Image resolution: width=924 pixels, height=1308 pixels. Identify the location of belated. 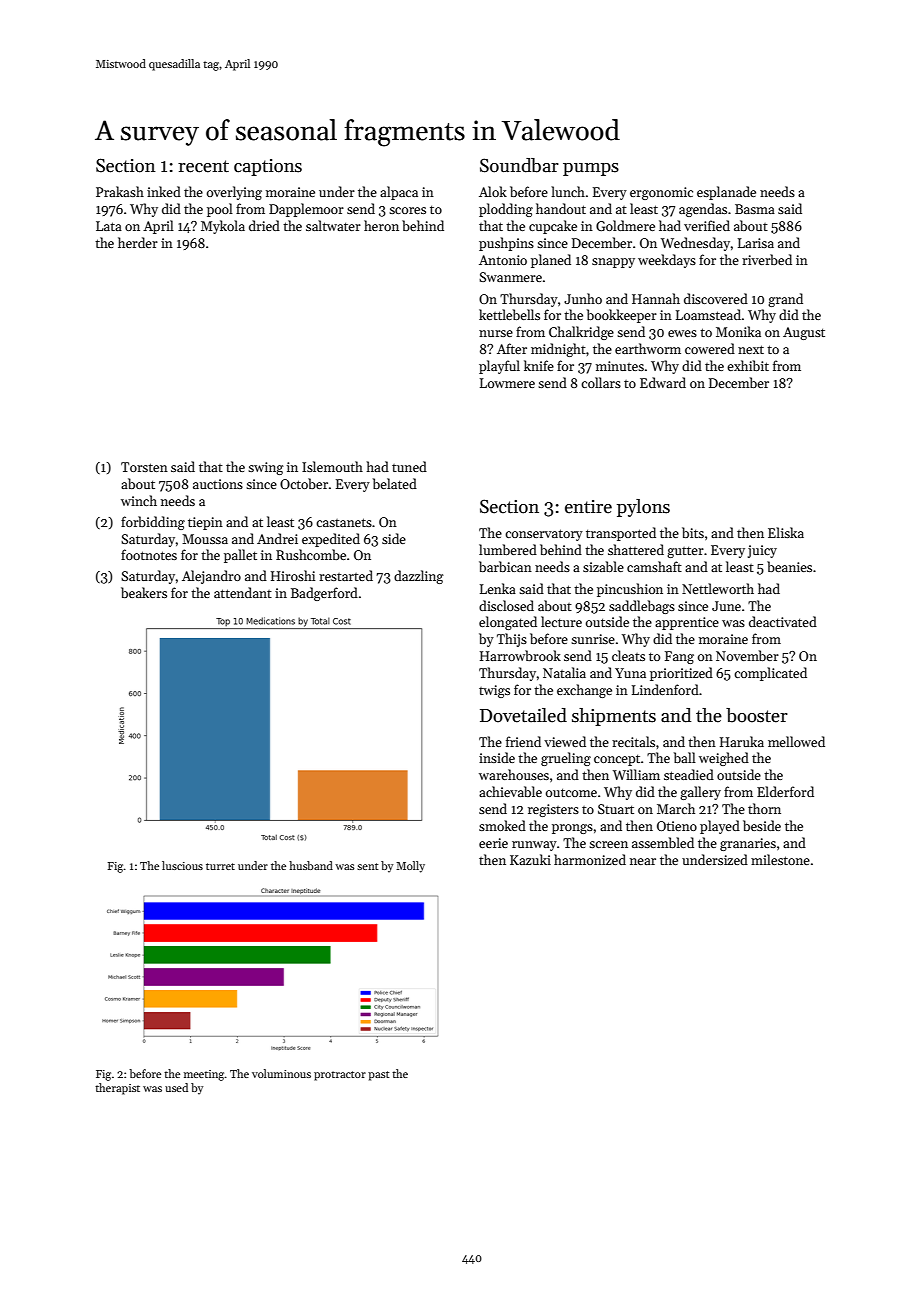
(395, 483).
